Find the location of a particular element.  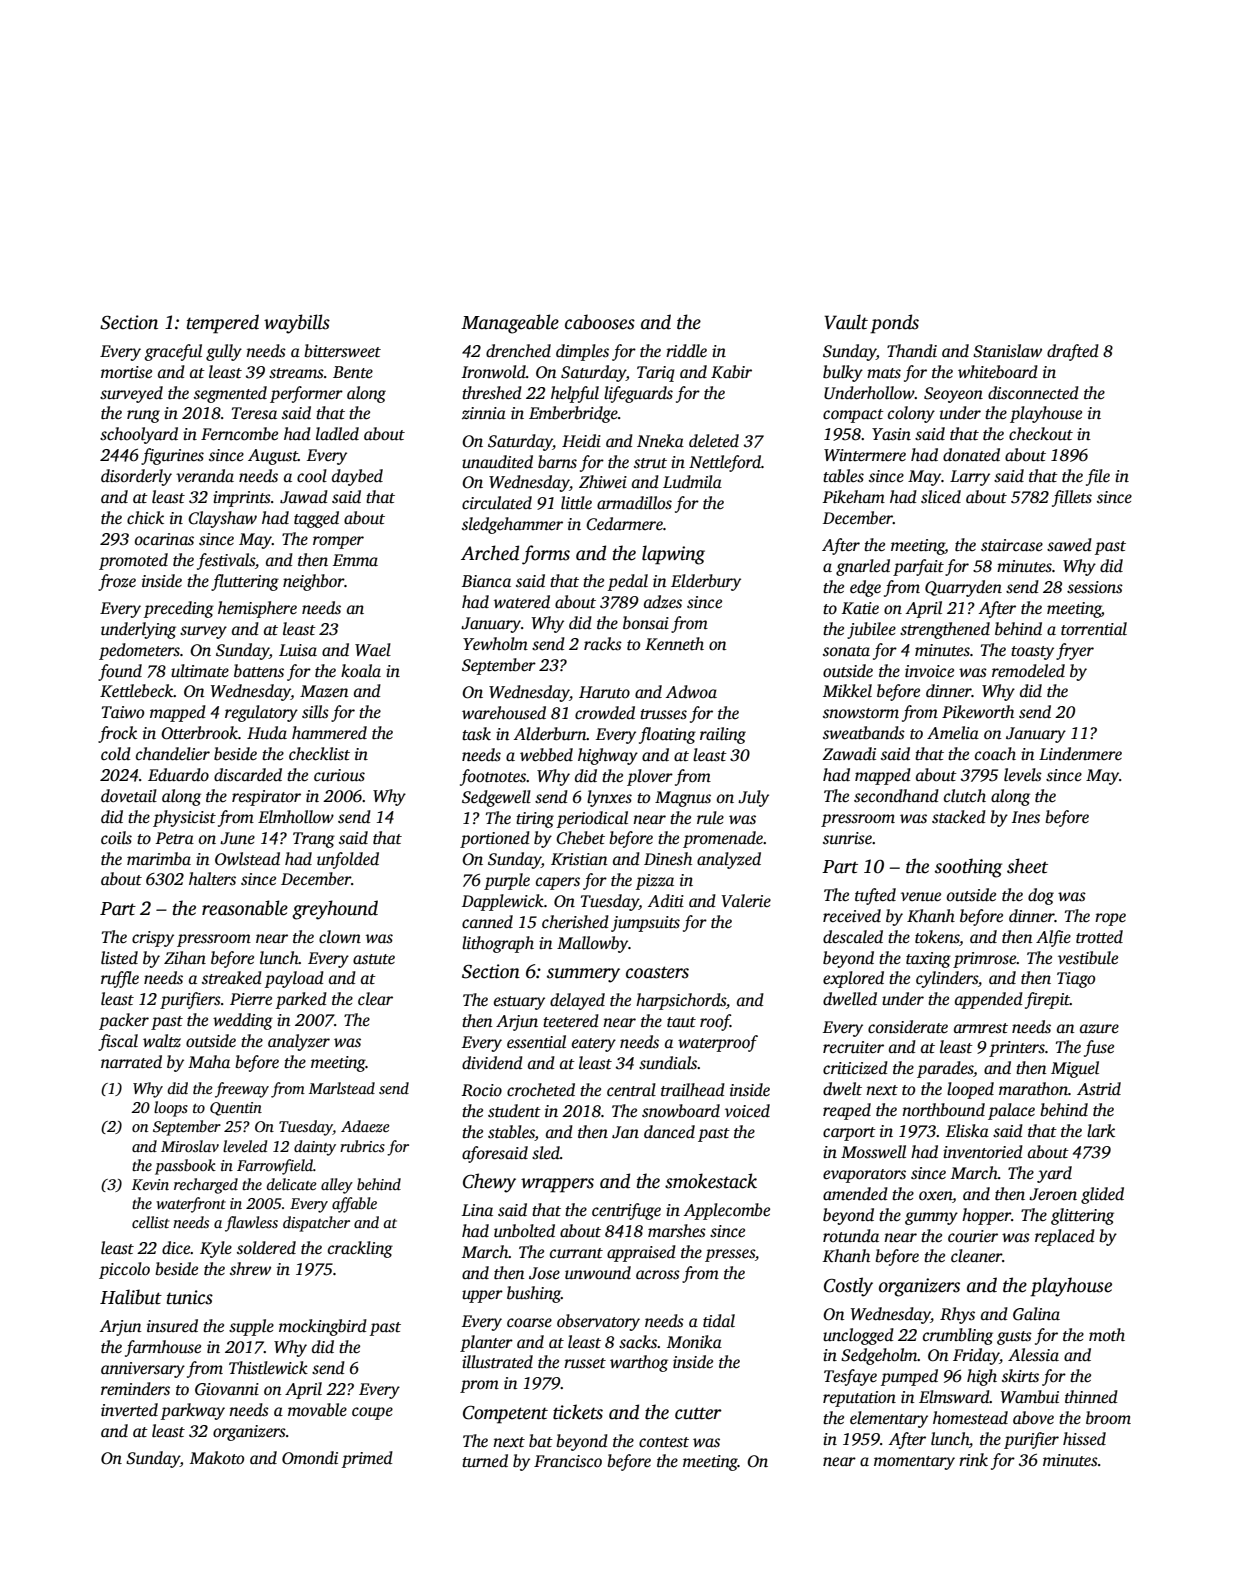

footnotes is located at coordinates (493, 777).
